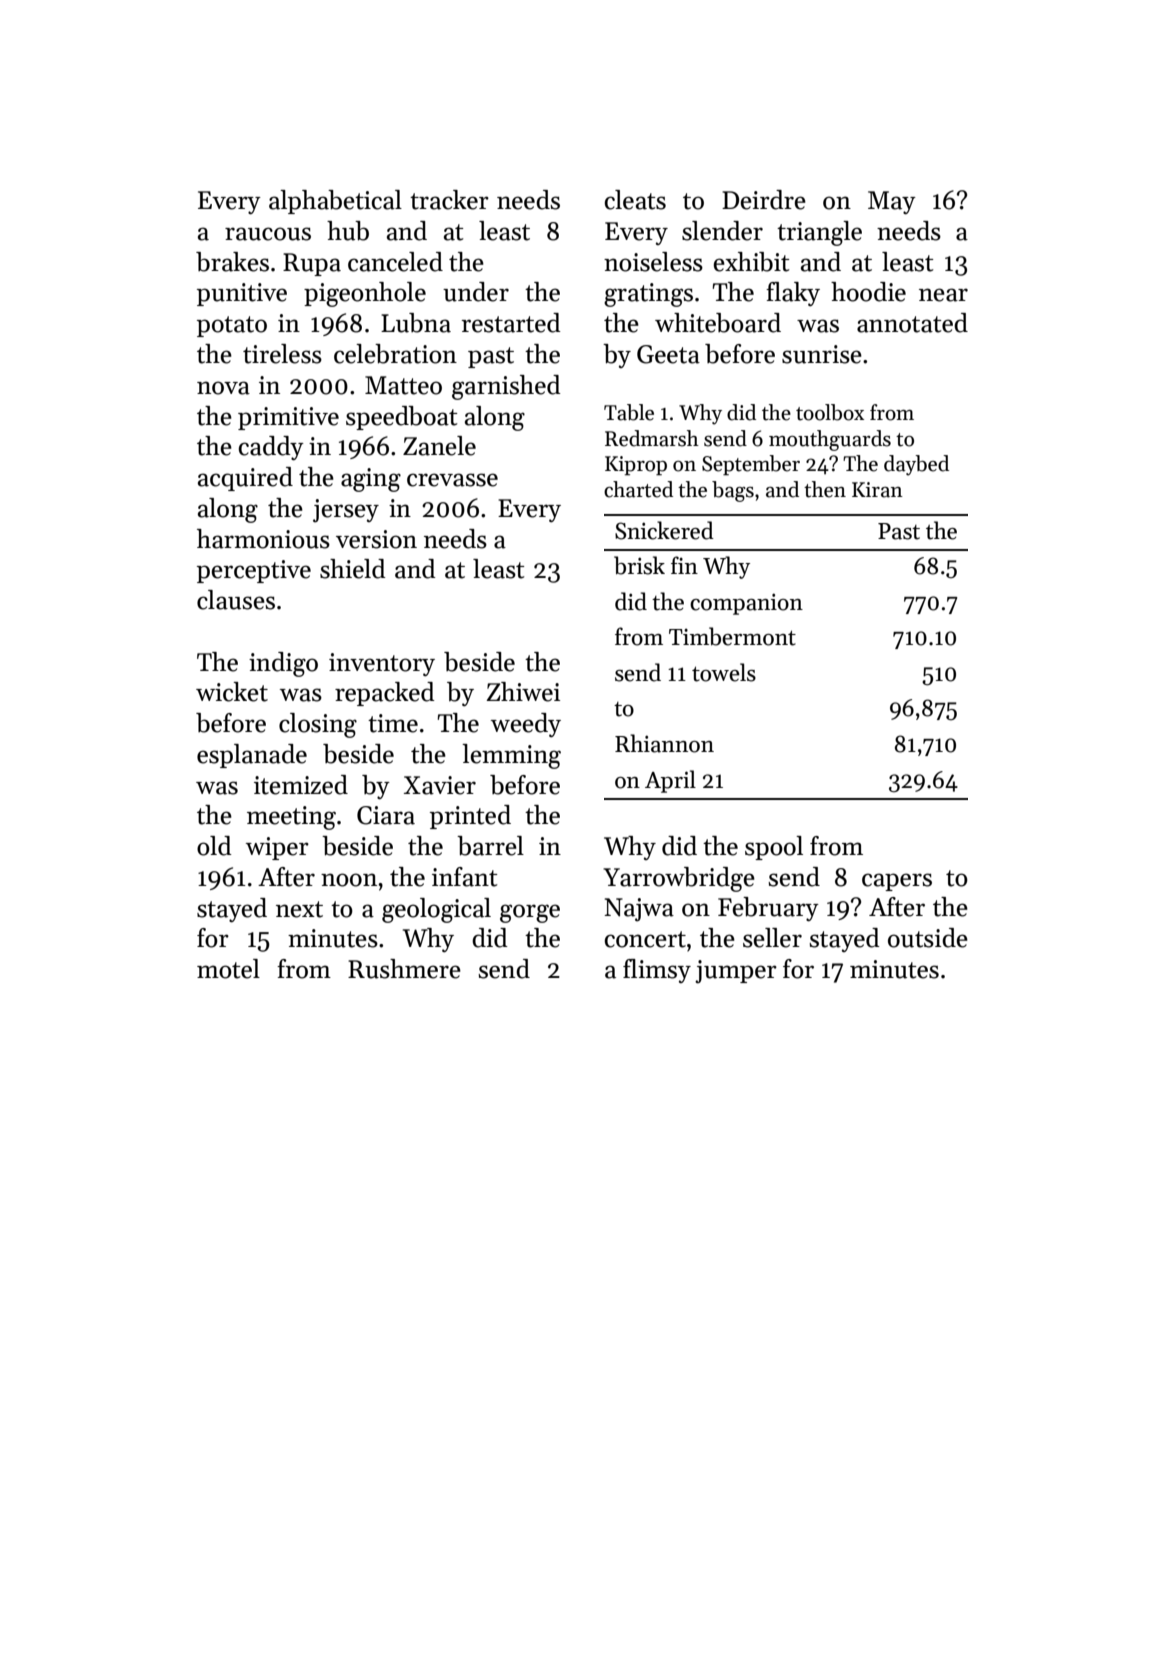 The width and height of the page is (1165, 1654). I want to click on flaky, so click(793, 294).
